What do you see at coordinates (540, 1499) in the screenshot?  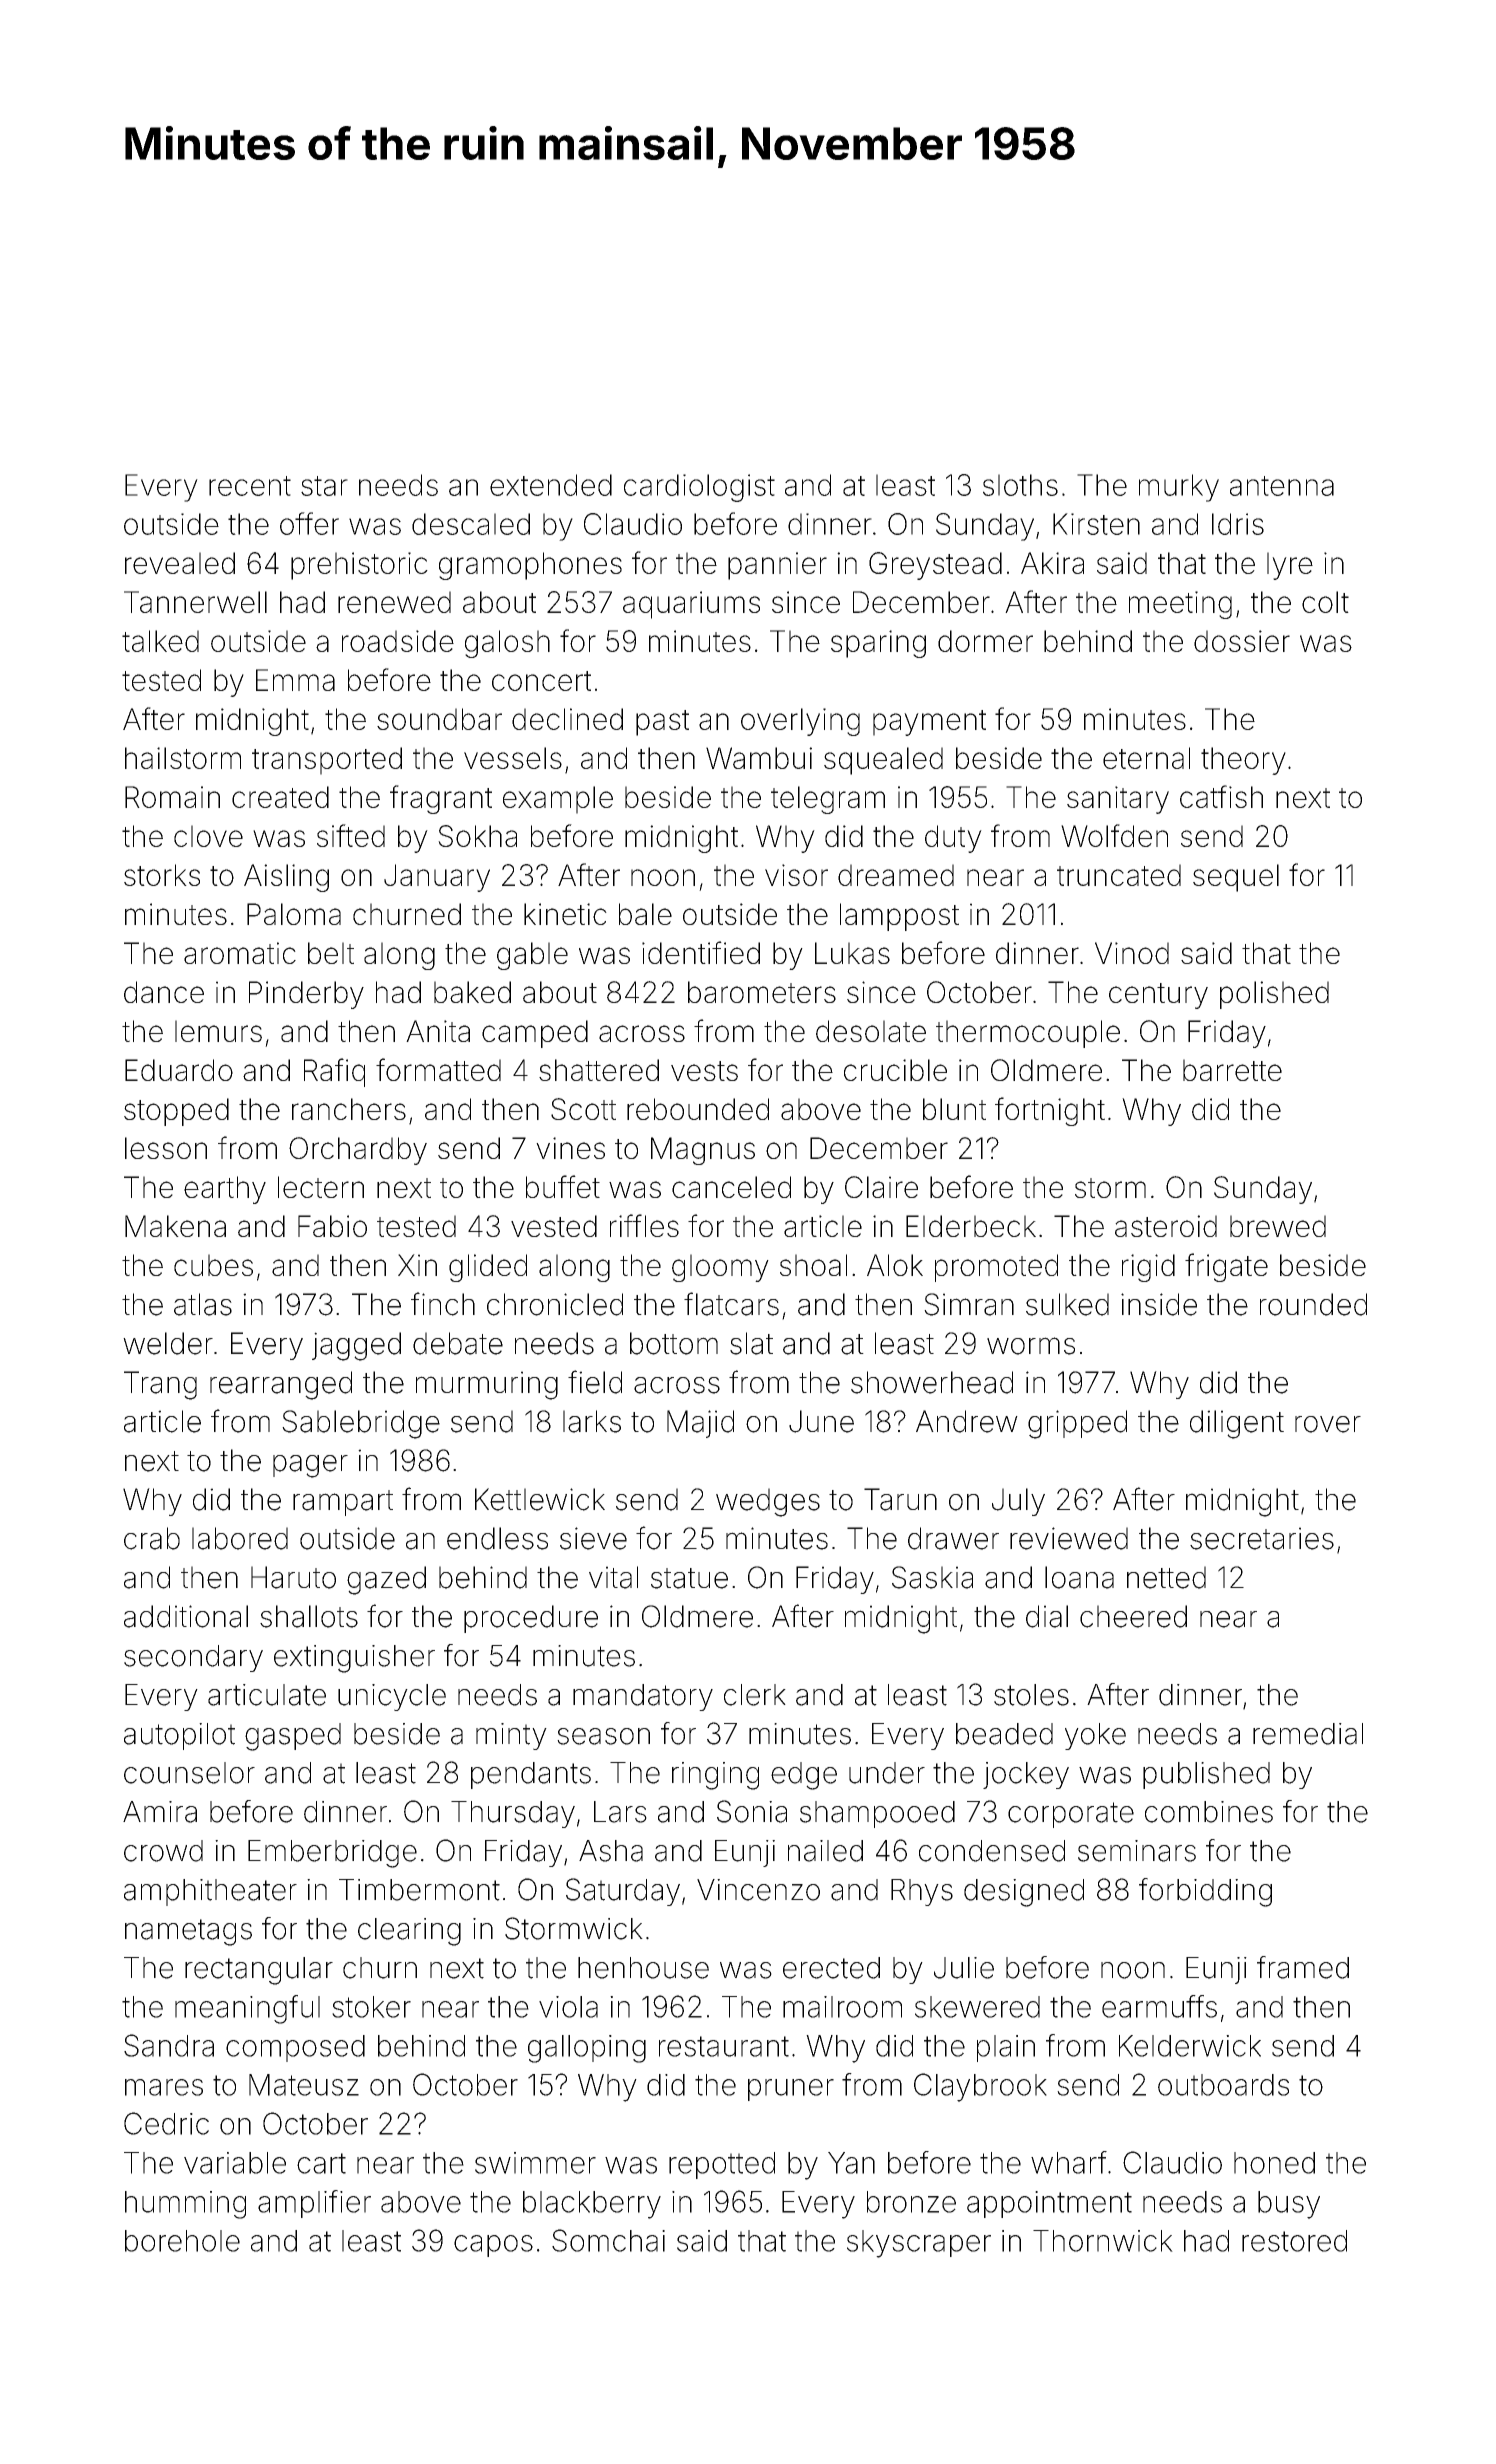 I see `Kettlewick` at bounding box center [540, 1499].
